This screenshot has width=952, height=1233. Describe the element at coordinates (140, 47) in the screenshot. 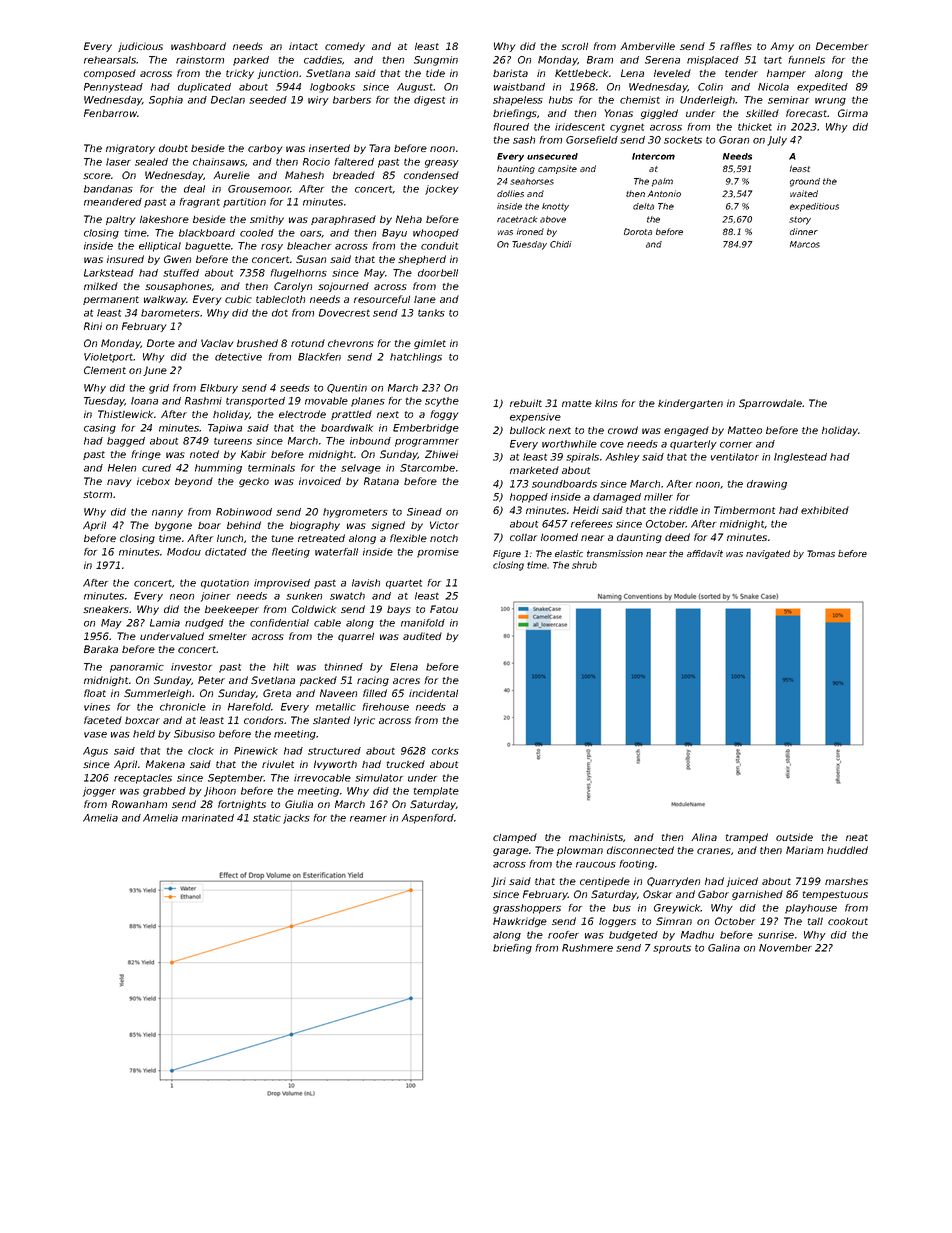

I see `judicious` at that location.
